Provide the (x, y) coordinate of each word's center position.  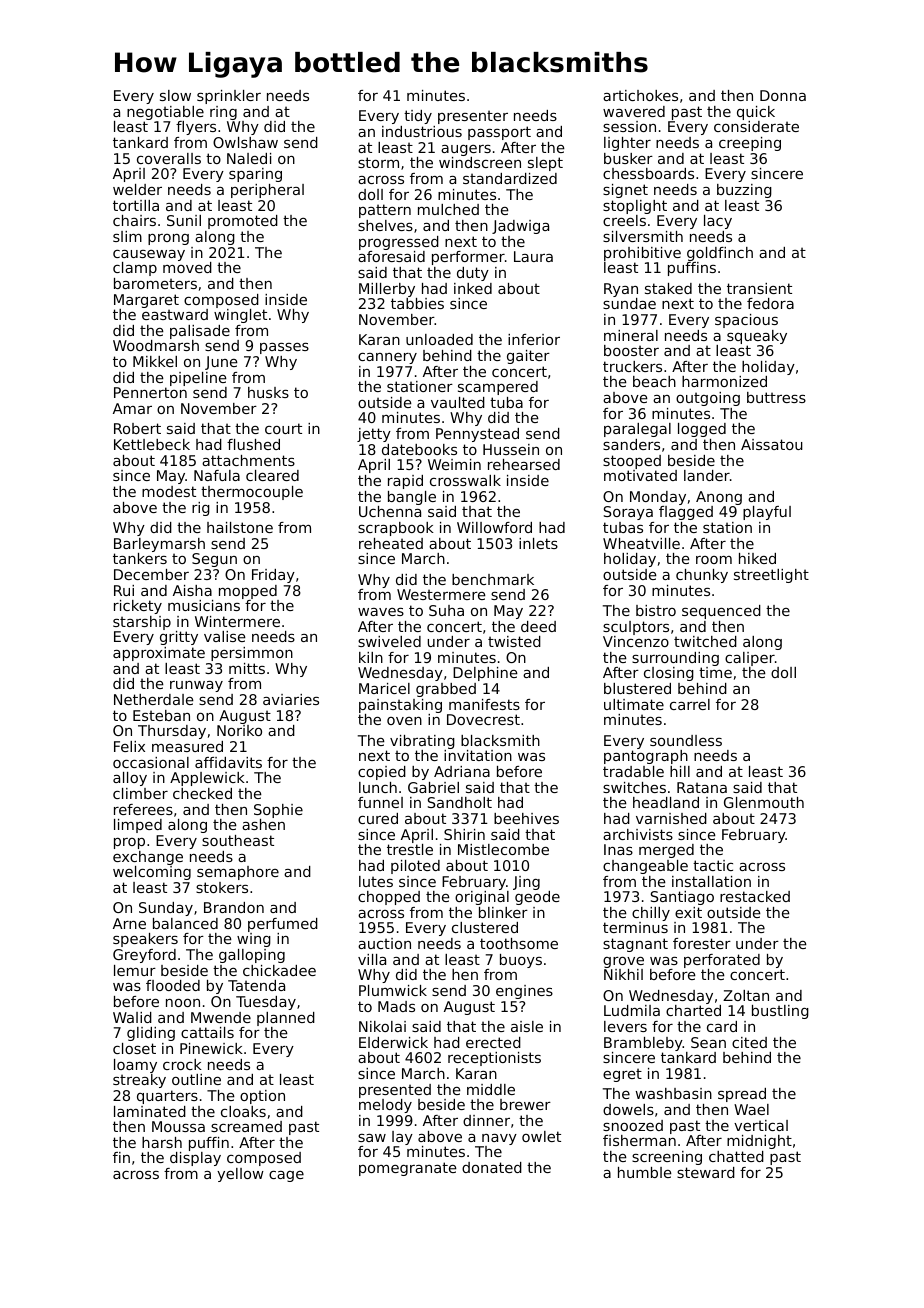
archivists (638, 834)
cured (378, 818)
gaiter (528, 357)
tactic (713, 865)
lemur (135, 970)
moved (187, 267)
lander (707, 475)
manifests (484, 704)
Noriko (239, 730)
